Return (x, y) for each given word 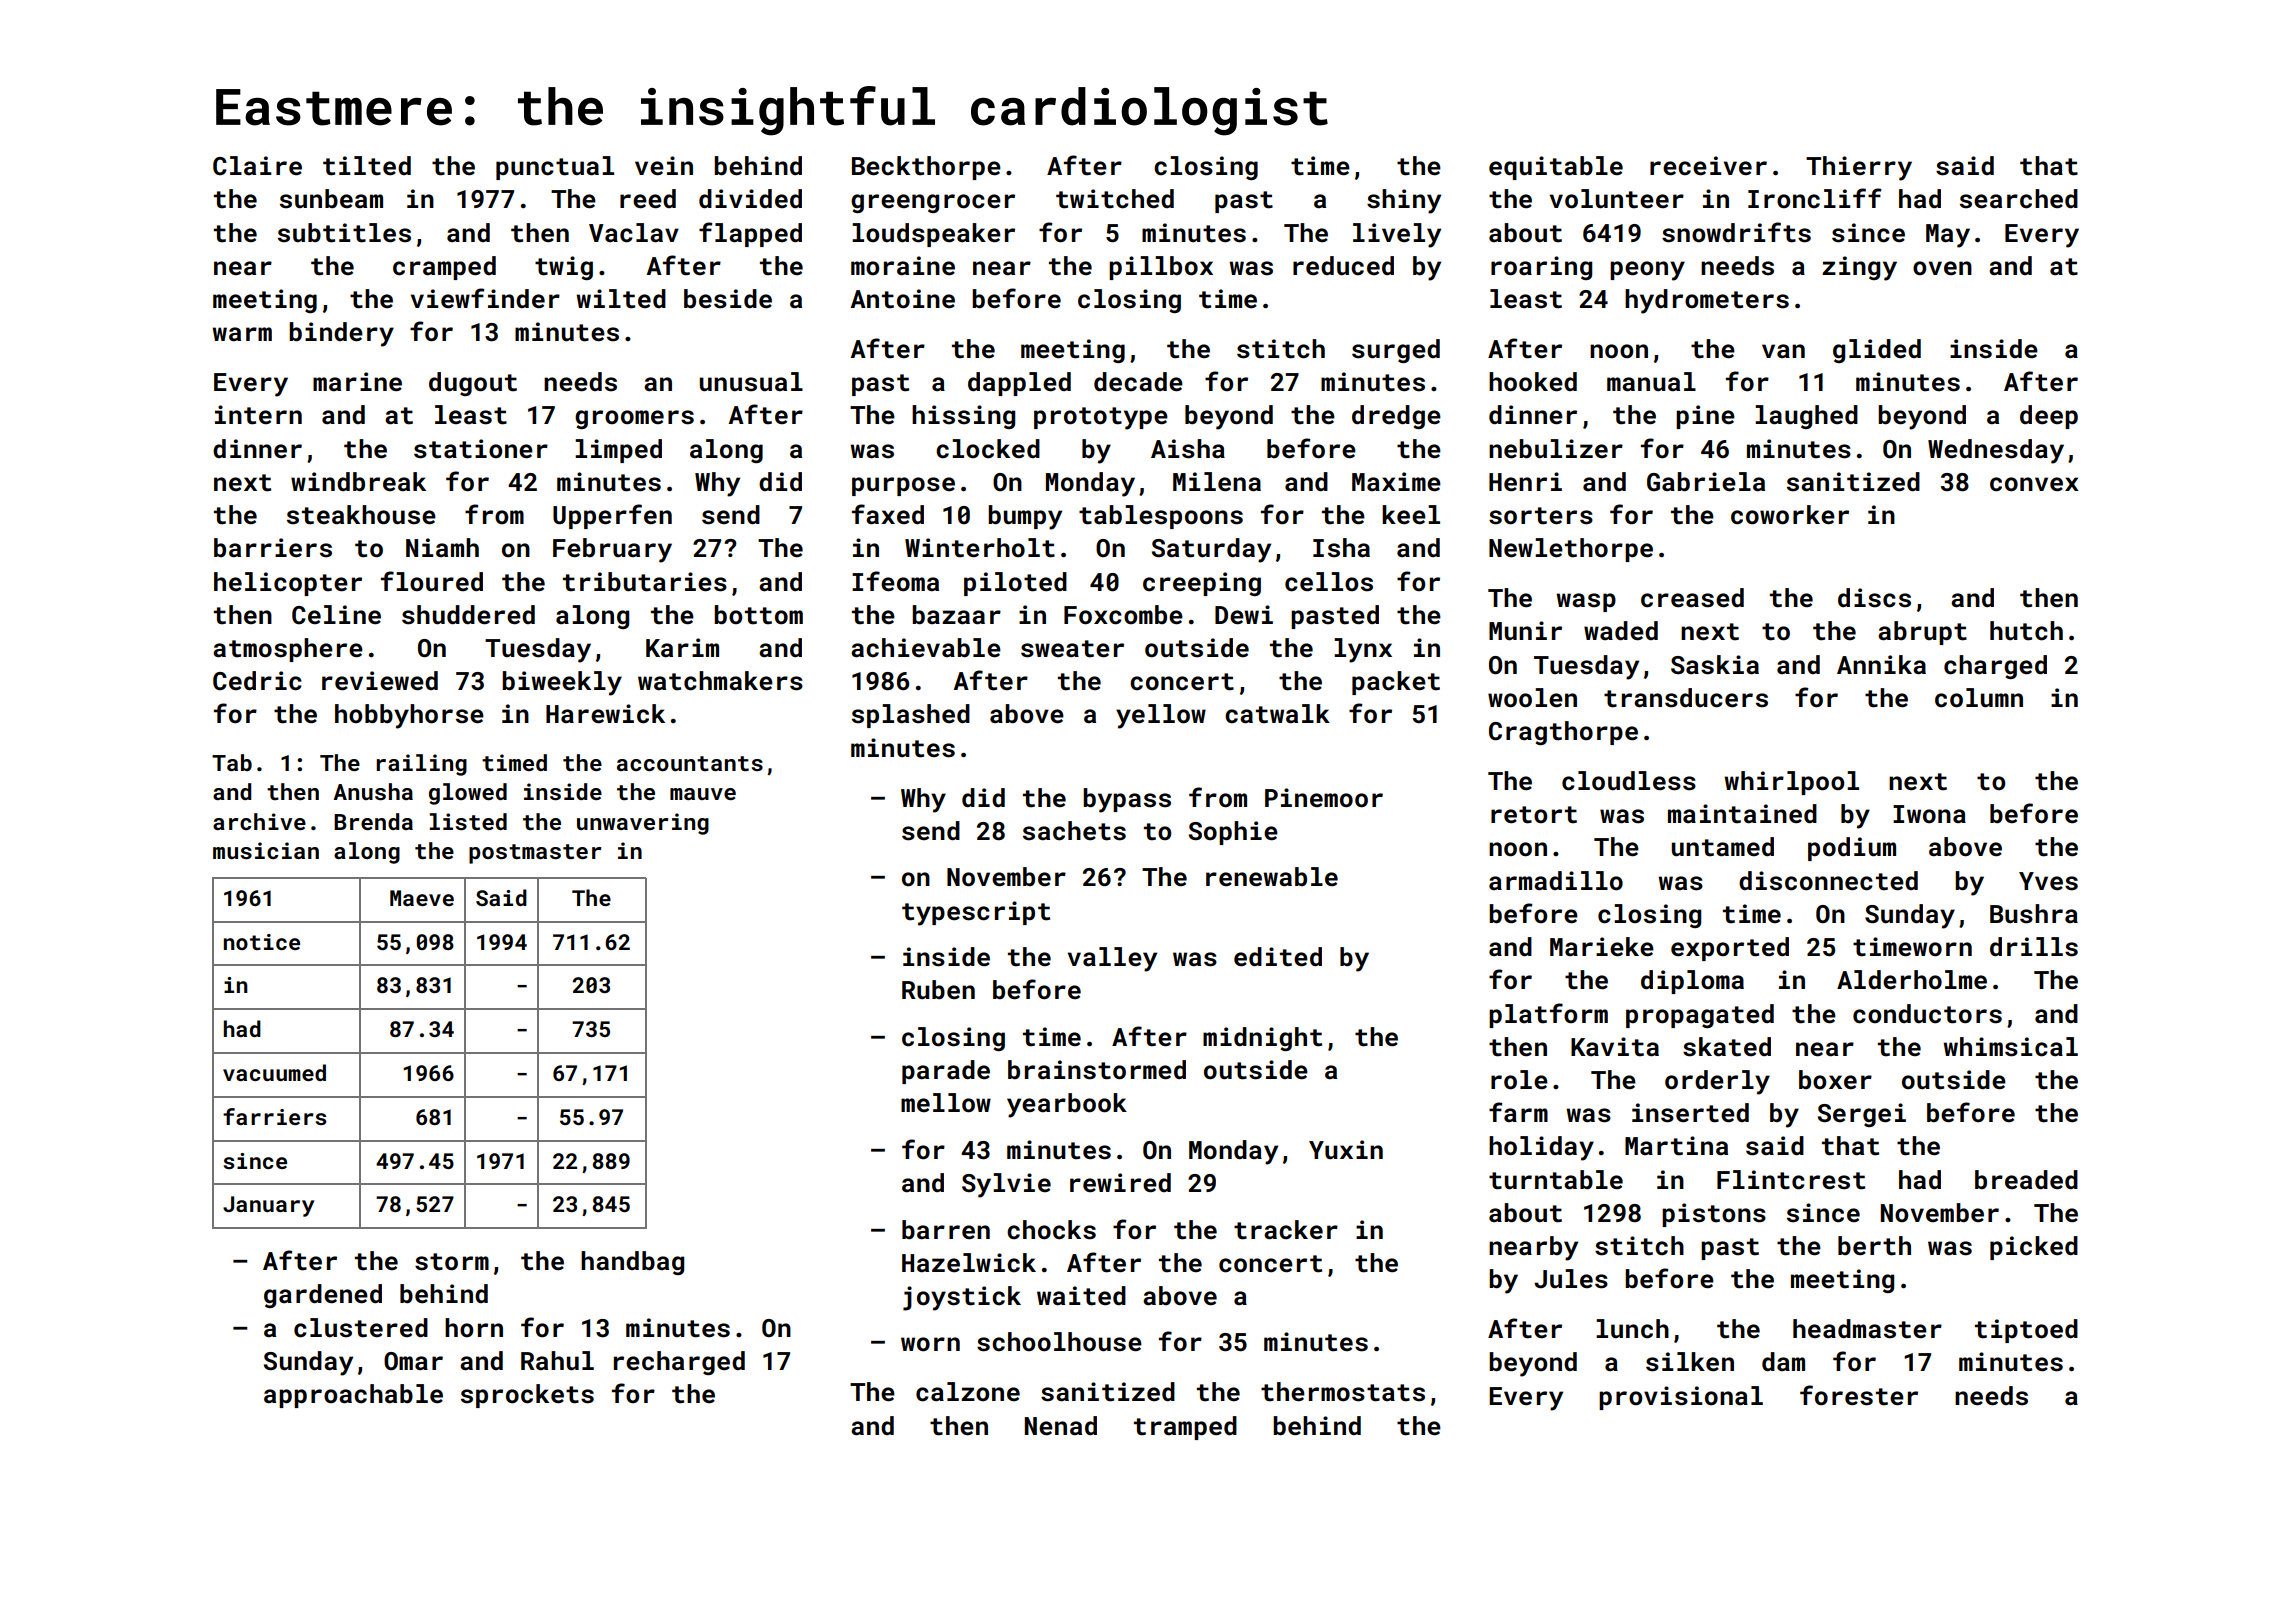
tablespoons (1161, 517)
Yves (2048, 881)
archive (259, 821)
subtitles (344, 233)
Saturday (1211, 550)
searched (2019, 199)
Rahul (557, 1361)
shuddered (468, 615)
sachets (1074, 831)
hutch (2026, 631)
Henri (1525, 482)
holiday (1541, 1148)
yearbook (1067, 1105)
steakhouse (361, 515)
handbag (632, 1263)
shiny (1404, 201)
